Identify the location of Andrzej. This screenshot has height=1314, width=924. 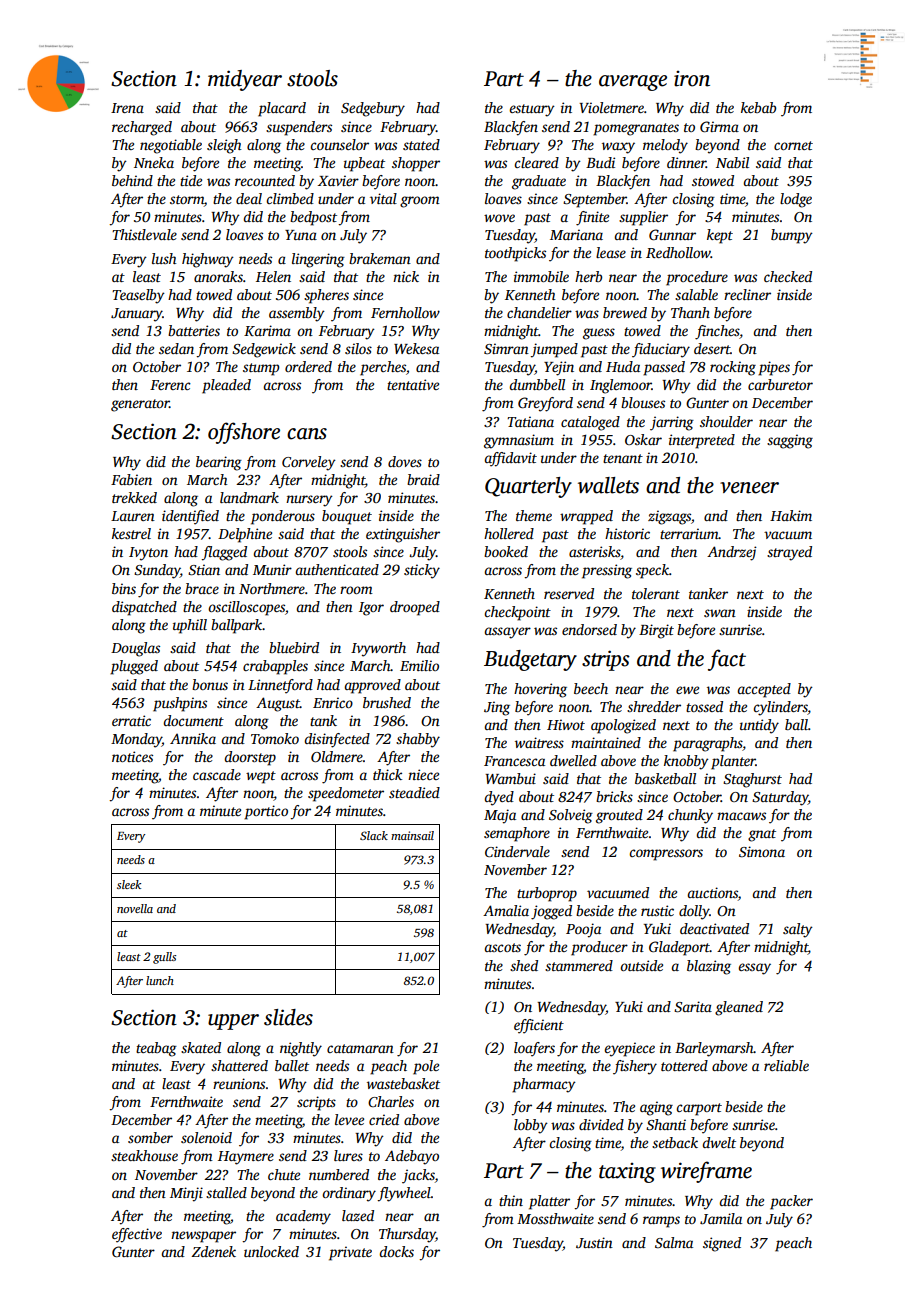
(732, 553).
